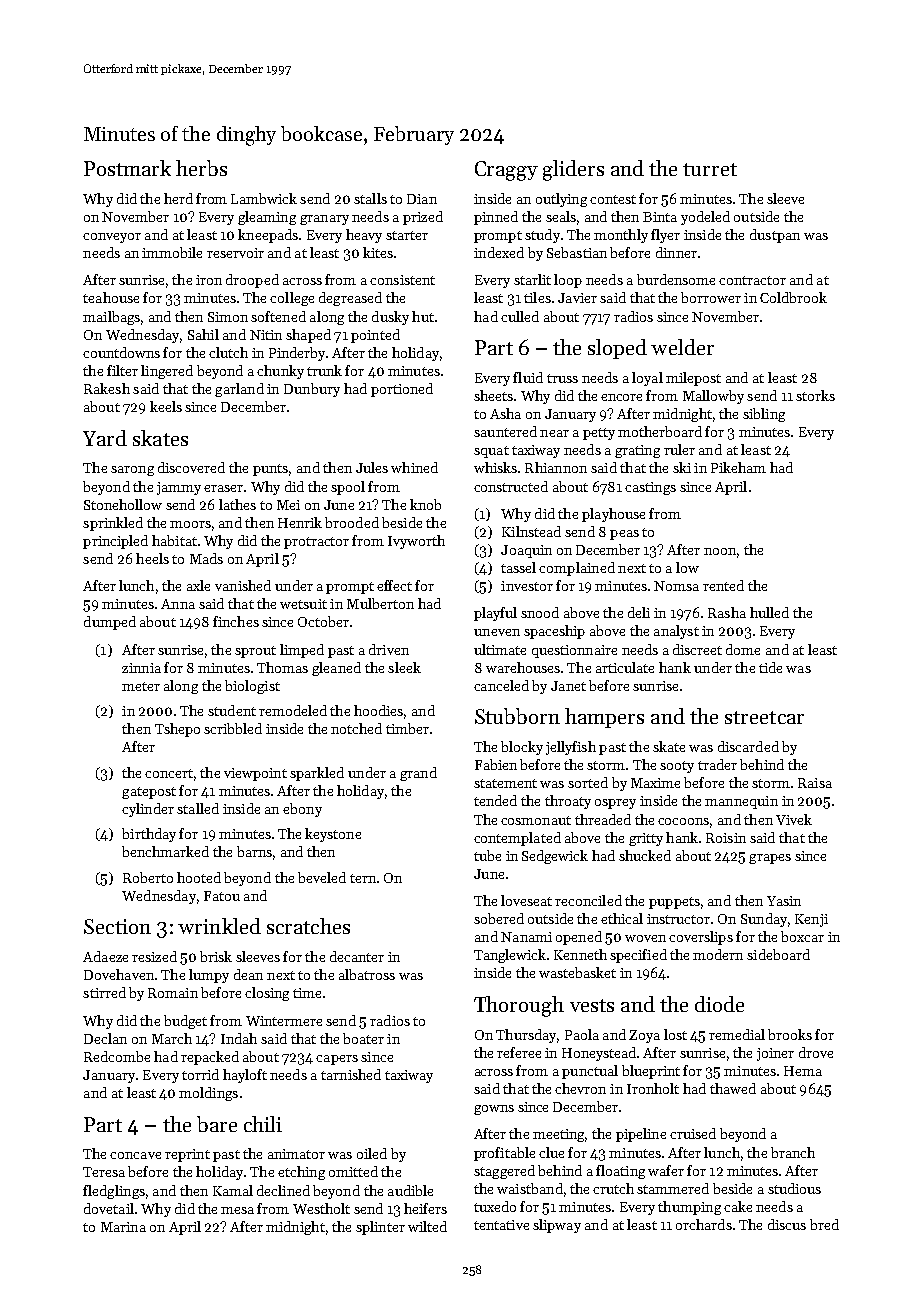 The width and height of the document is (924, 1308). What do you see at coordinates (493, 395) in the document?
I see `sheets` at bounding box center [493, 395].
